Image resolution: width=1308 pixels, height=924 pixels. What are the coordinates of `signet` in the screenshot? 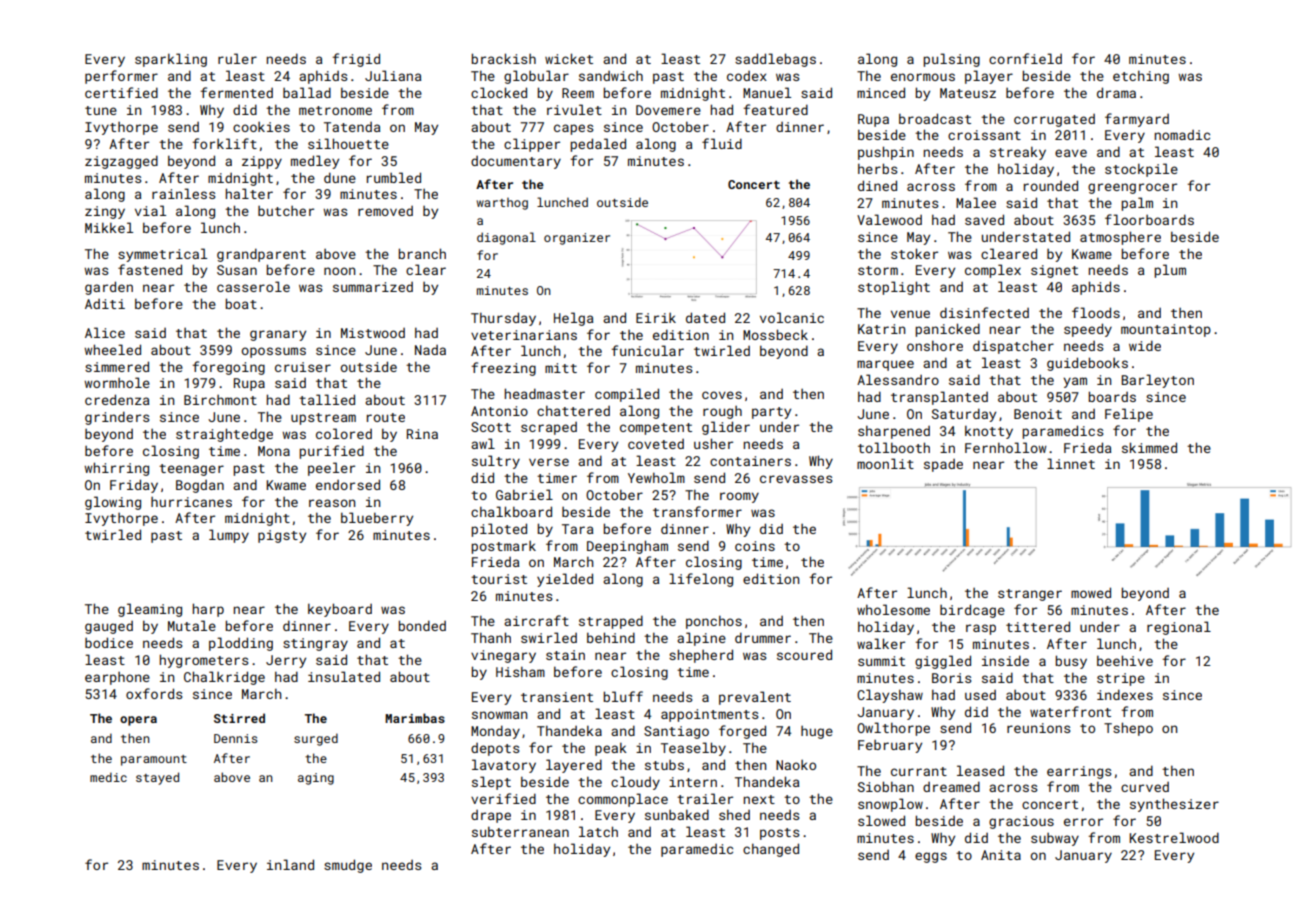 It's located at (1054, 271).
